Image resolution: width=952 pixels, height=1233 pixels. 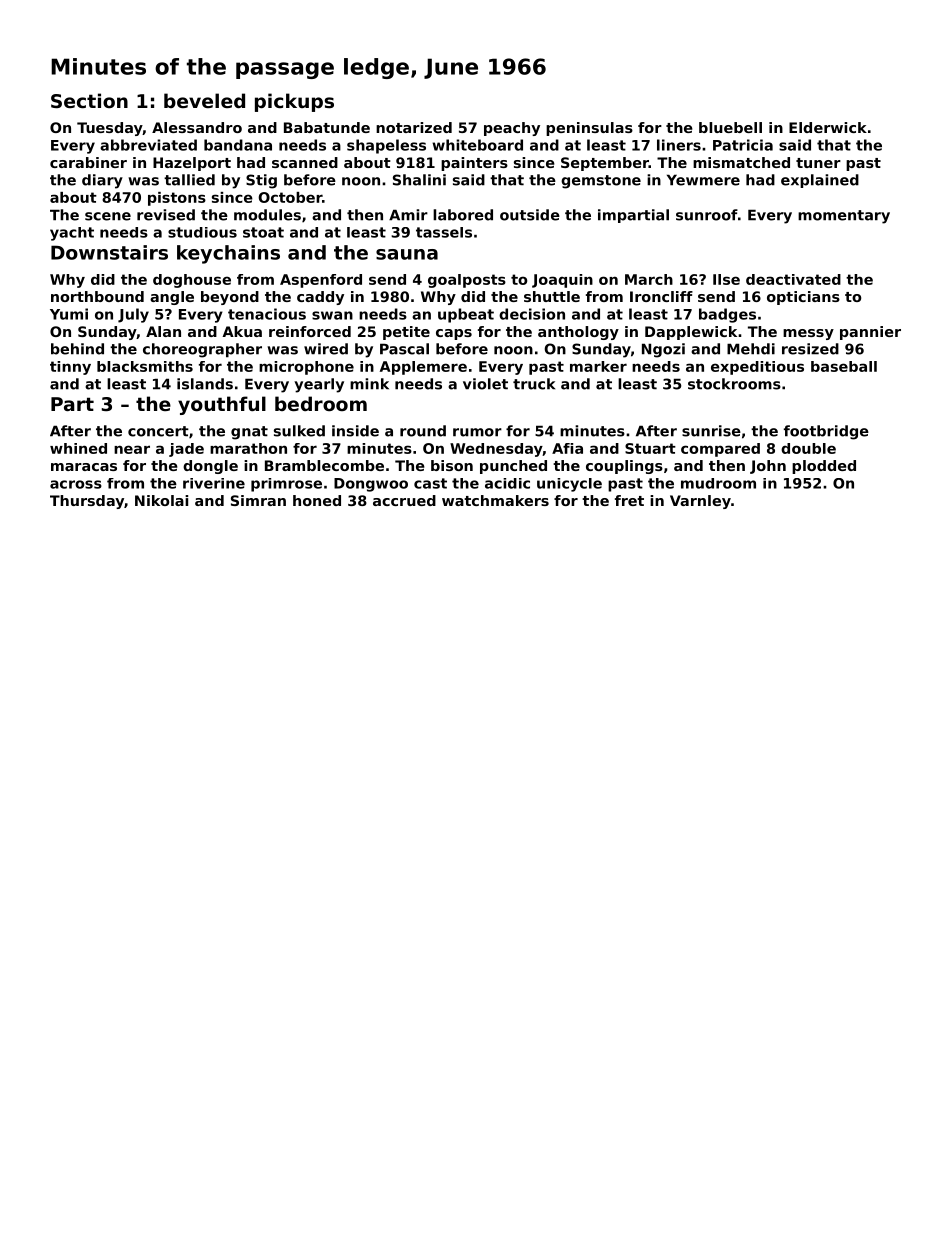 What do you see at coordinates (661, 296) in the screenshot?
I see `Ironcliff` at bounding box center [661, 296].
